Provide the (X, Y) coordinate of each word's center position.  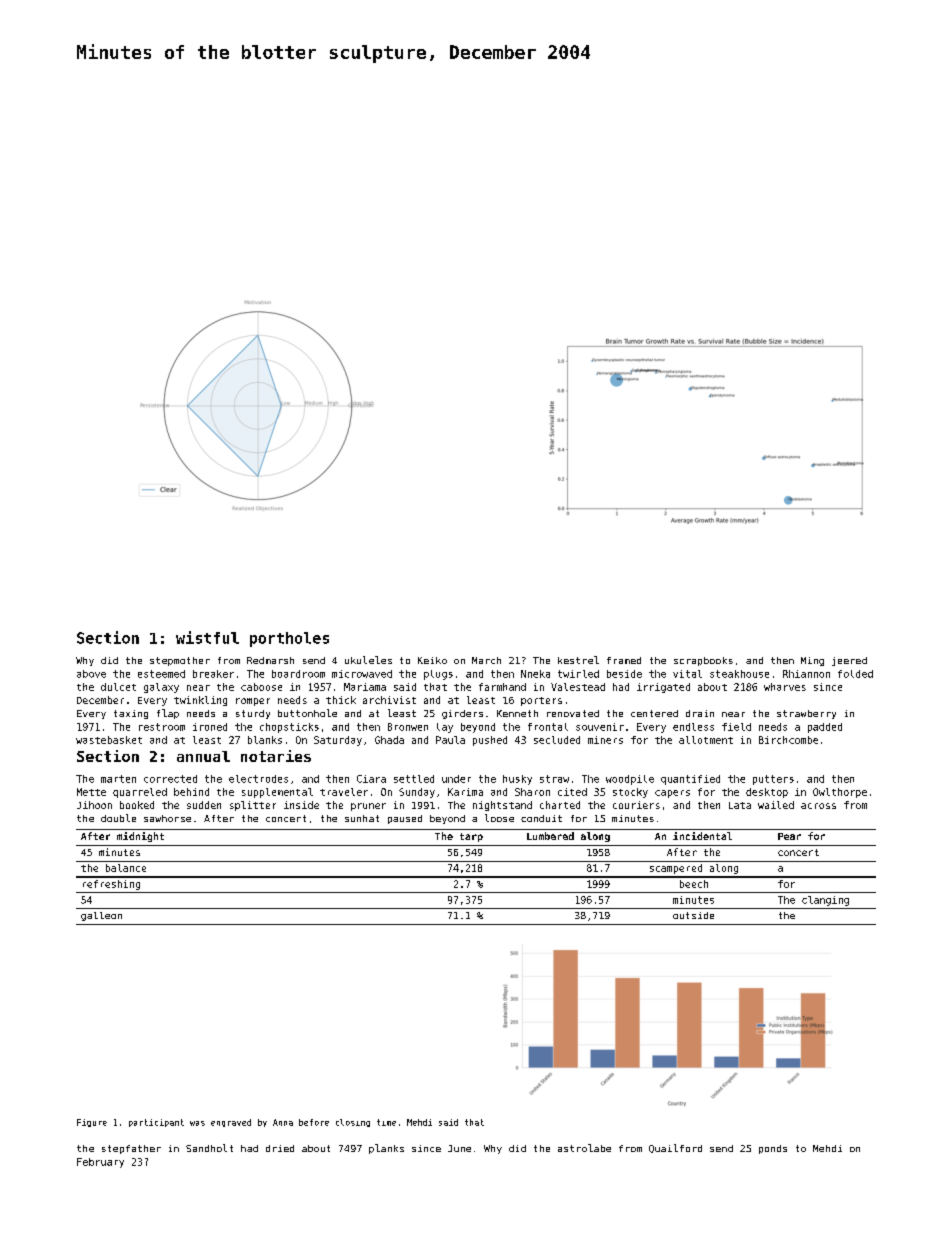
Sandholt (209, 1148)
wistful (207, 637)
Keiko (432, 660)
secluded (557, 740)
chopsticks (289, 728)
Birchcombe (788, 740)
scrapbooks (703, 661)
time (386, 1122)
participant (156, 1123)
